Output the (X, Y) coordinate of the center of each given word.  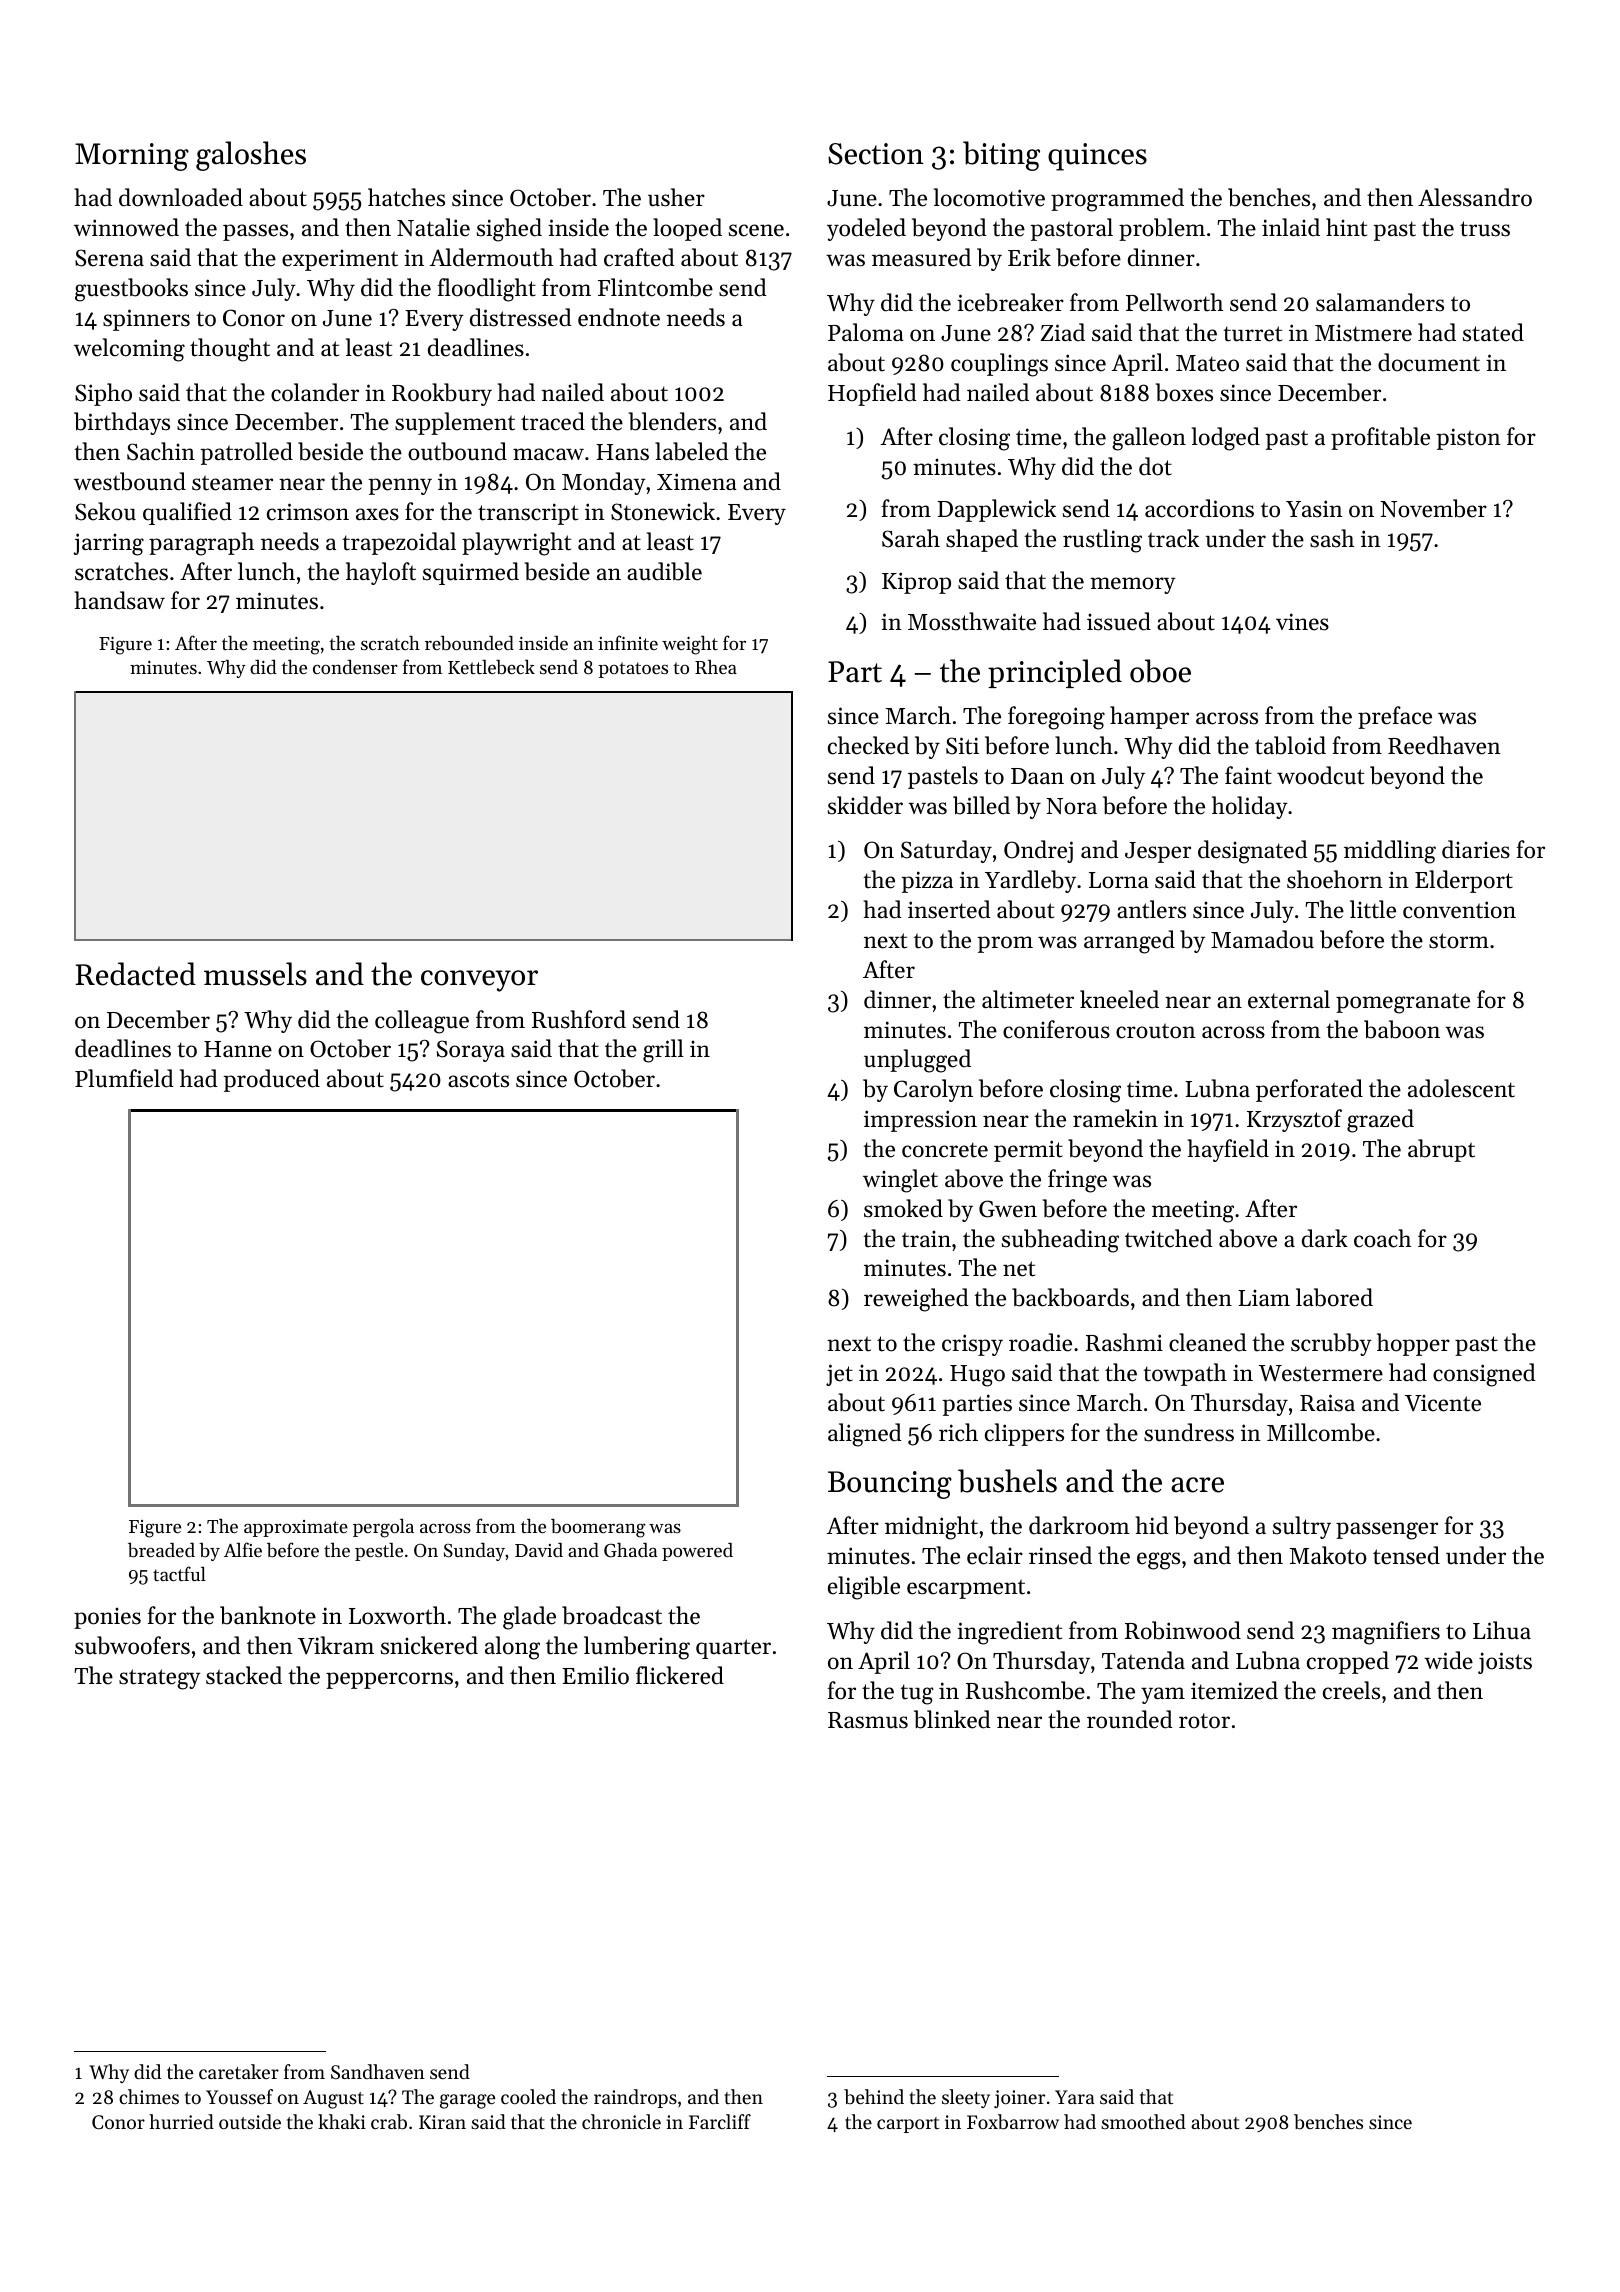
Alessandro (1475, 197)
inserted (949, 909)
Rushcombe (1025, 1690)
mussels (255, 974)
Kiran (442, 2122)
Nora (1071, 806)
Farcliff (720, 2121)
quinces (1097, 157)
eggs (1158, 1561)
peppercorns (389, 1680)
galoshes (251, 156)
